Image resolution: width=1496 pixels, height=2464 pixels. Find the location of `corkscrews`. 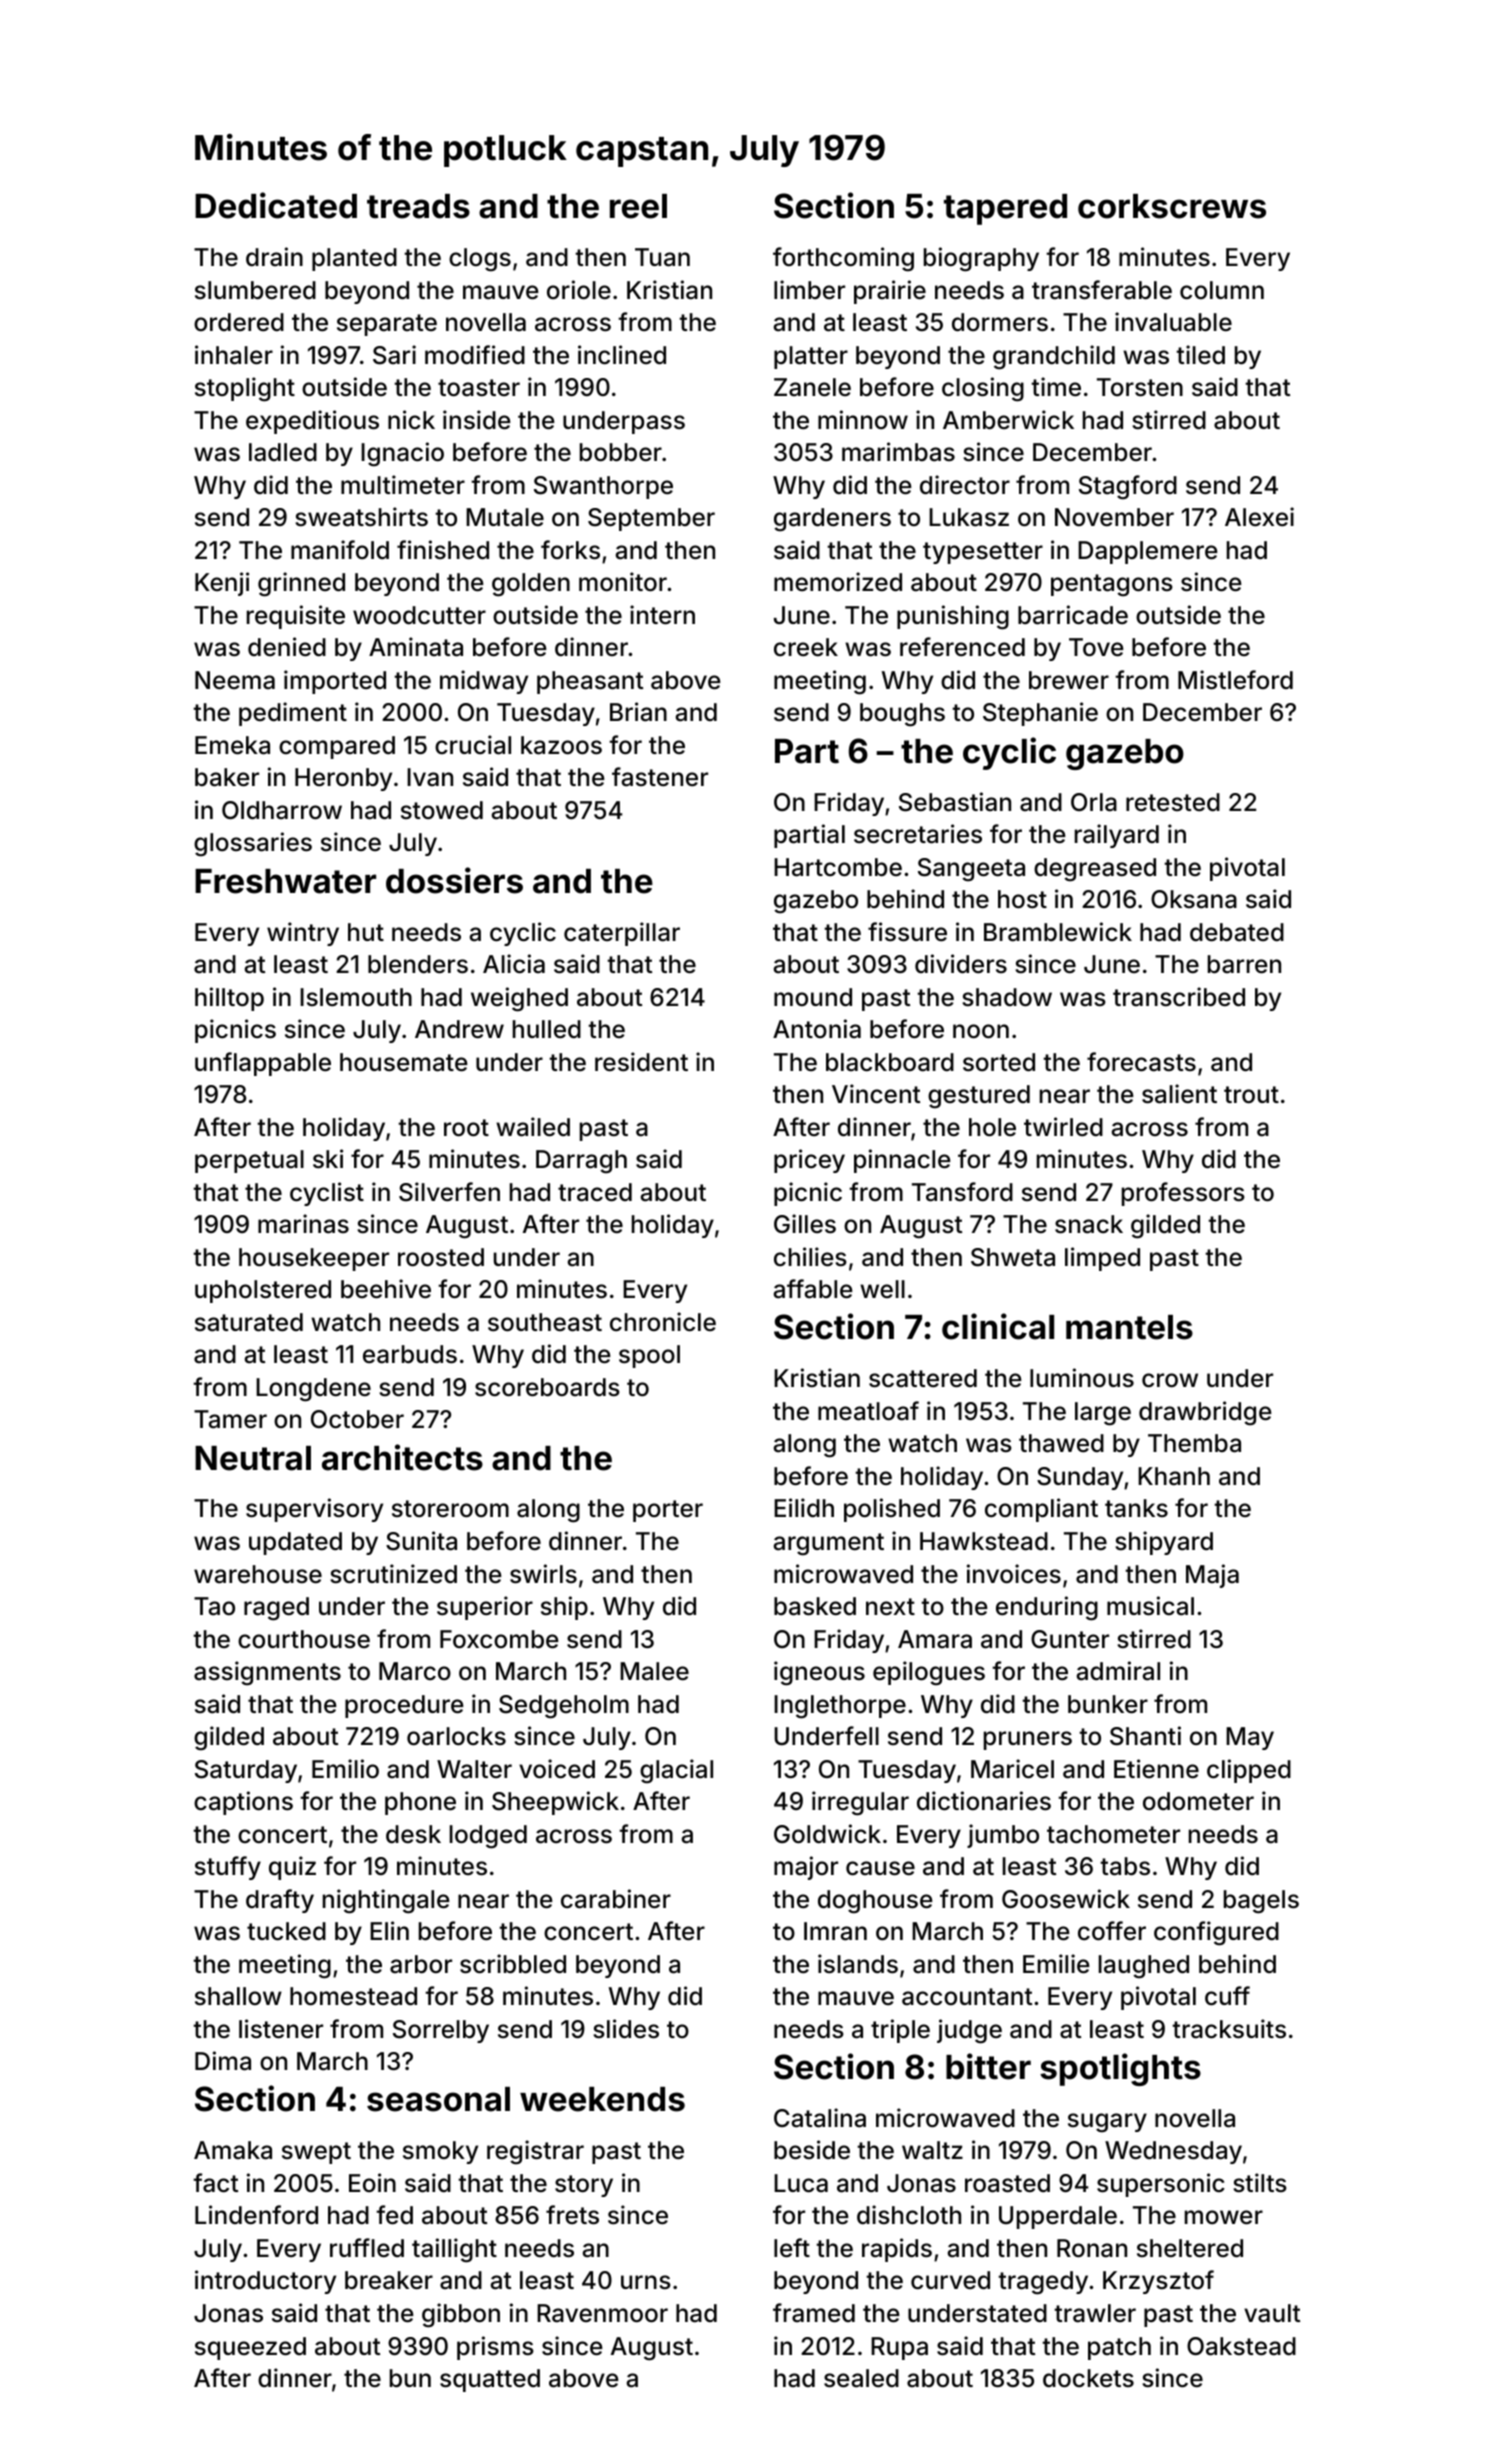

corkscrews is located at coordinates (1172, 206).
